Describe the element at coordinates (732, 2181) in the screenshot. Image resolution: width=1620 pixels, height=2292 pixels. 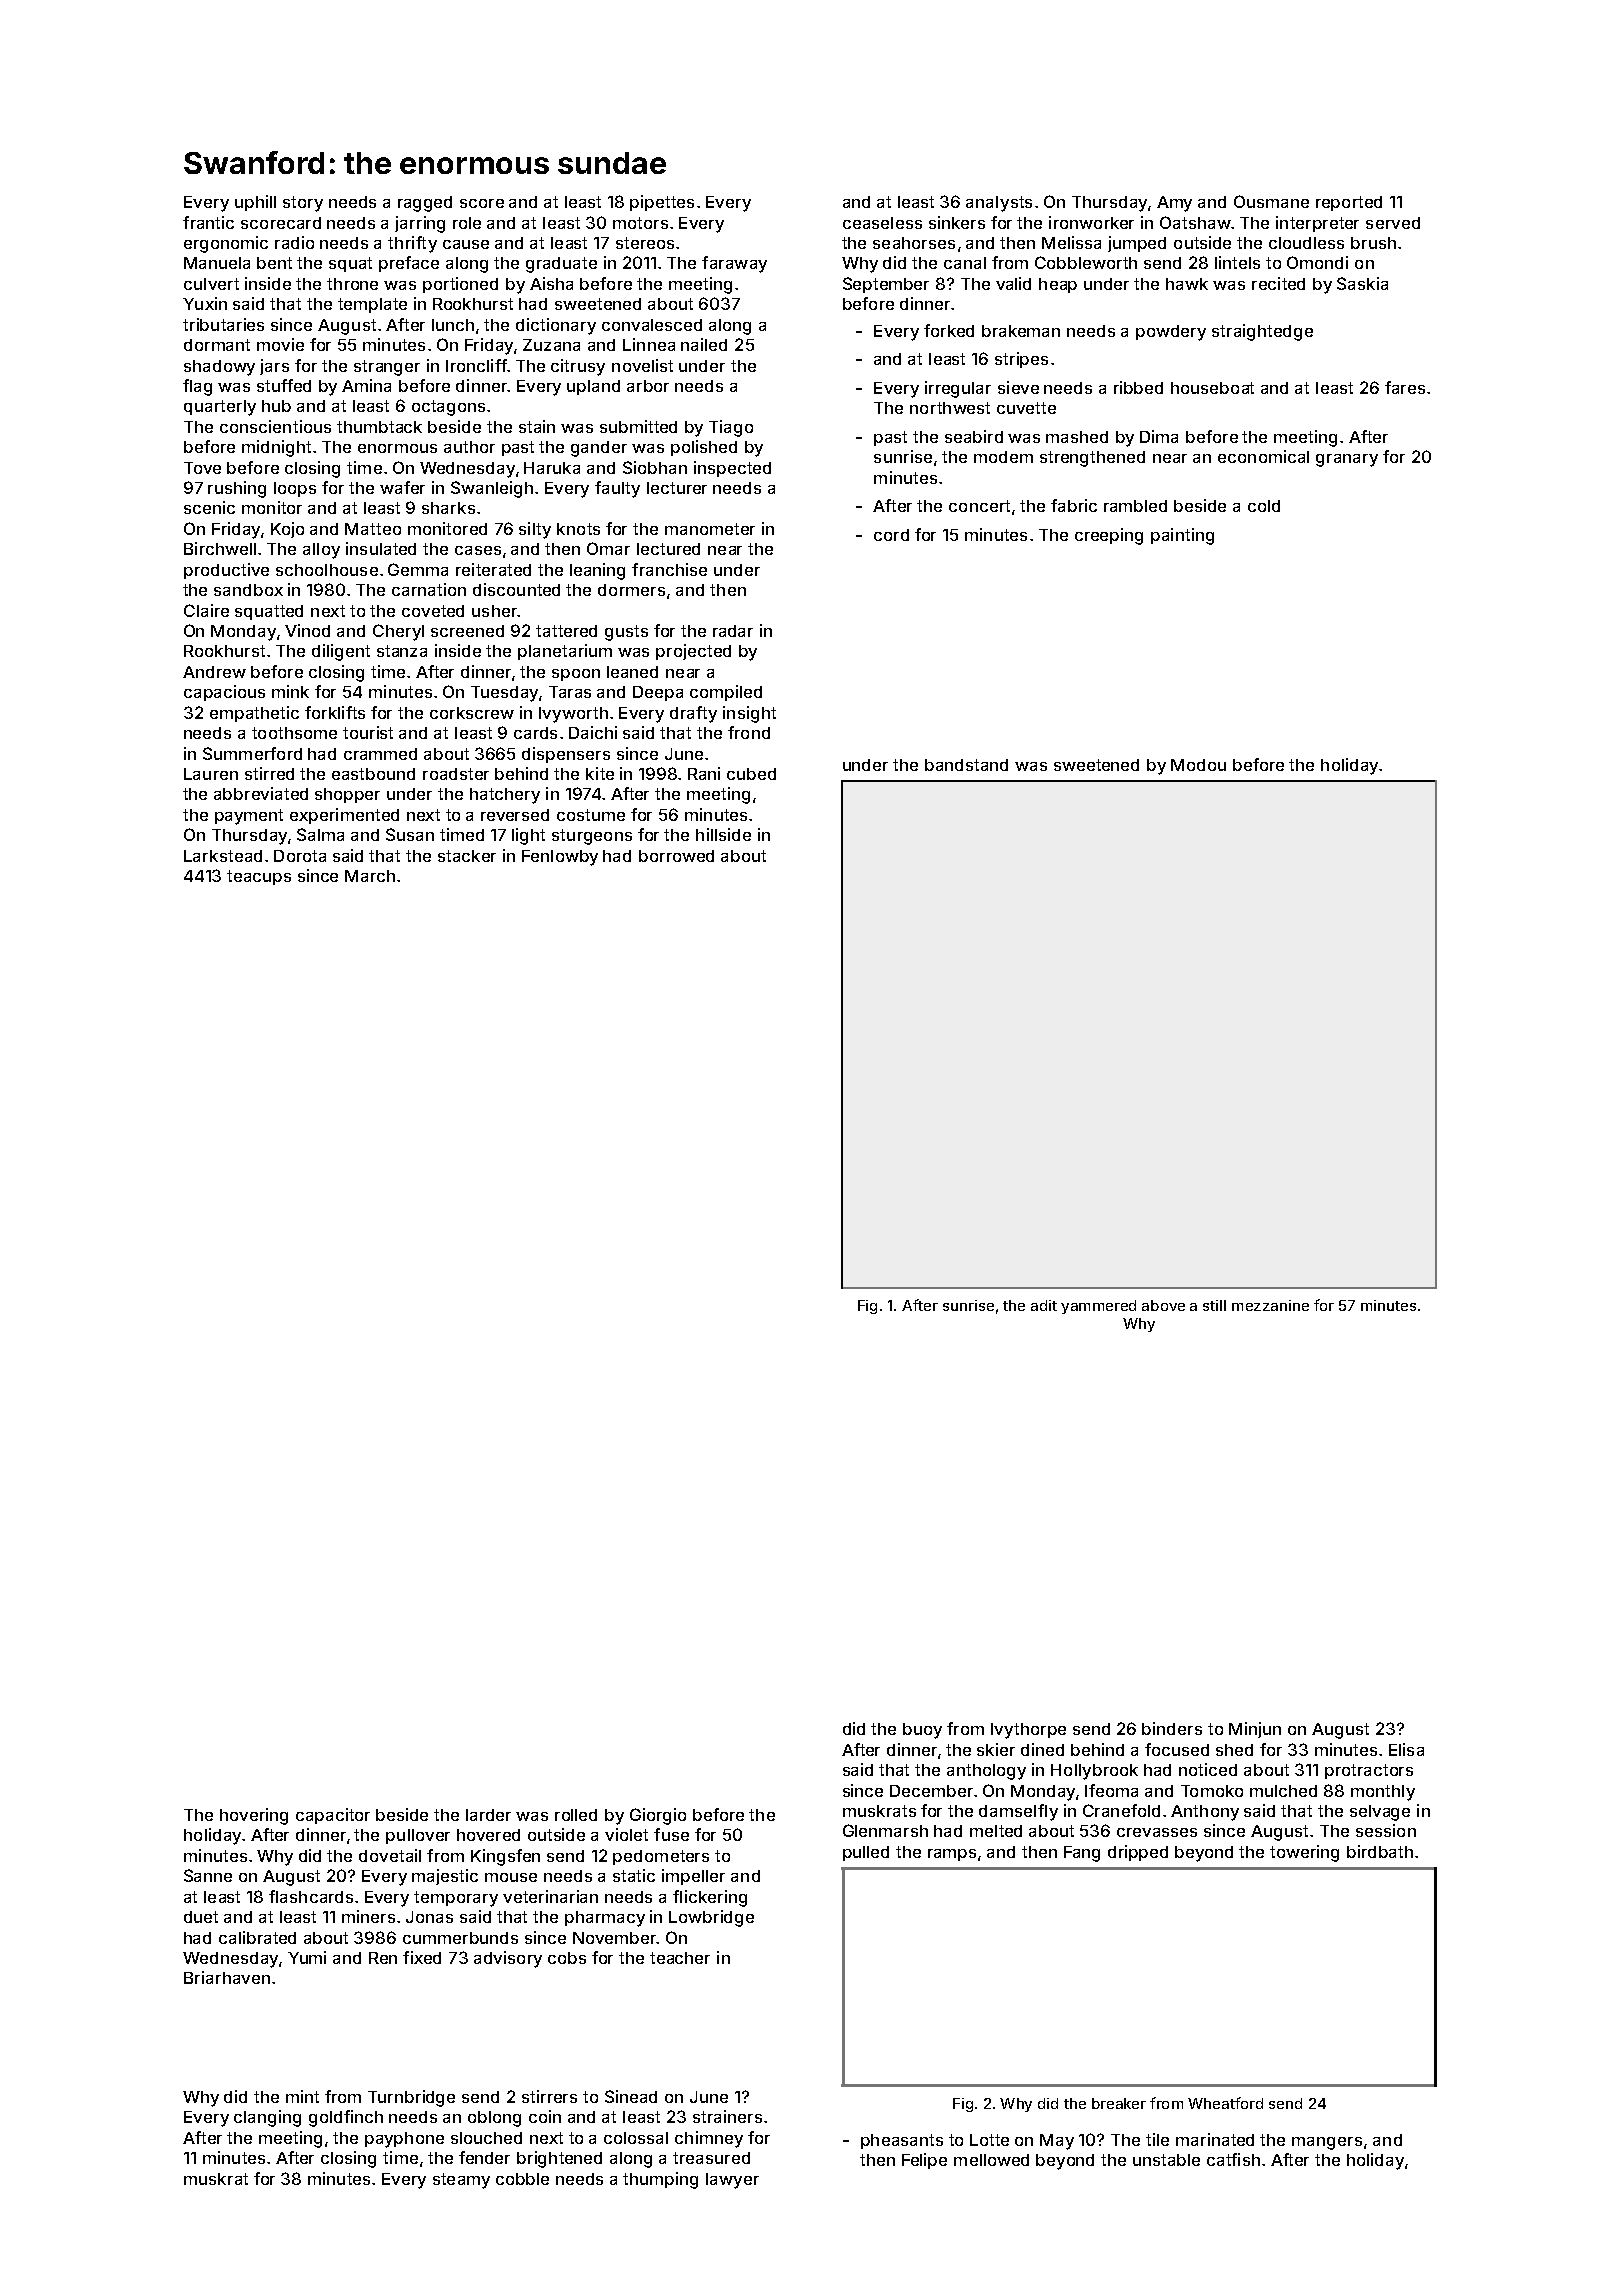
I see `lawyer` at that location.
